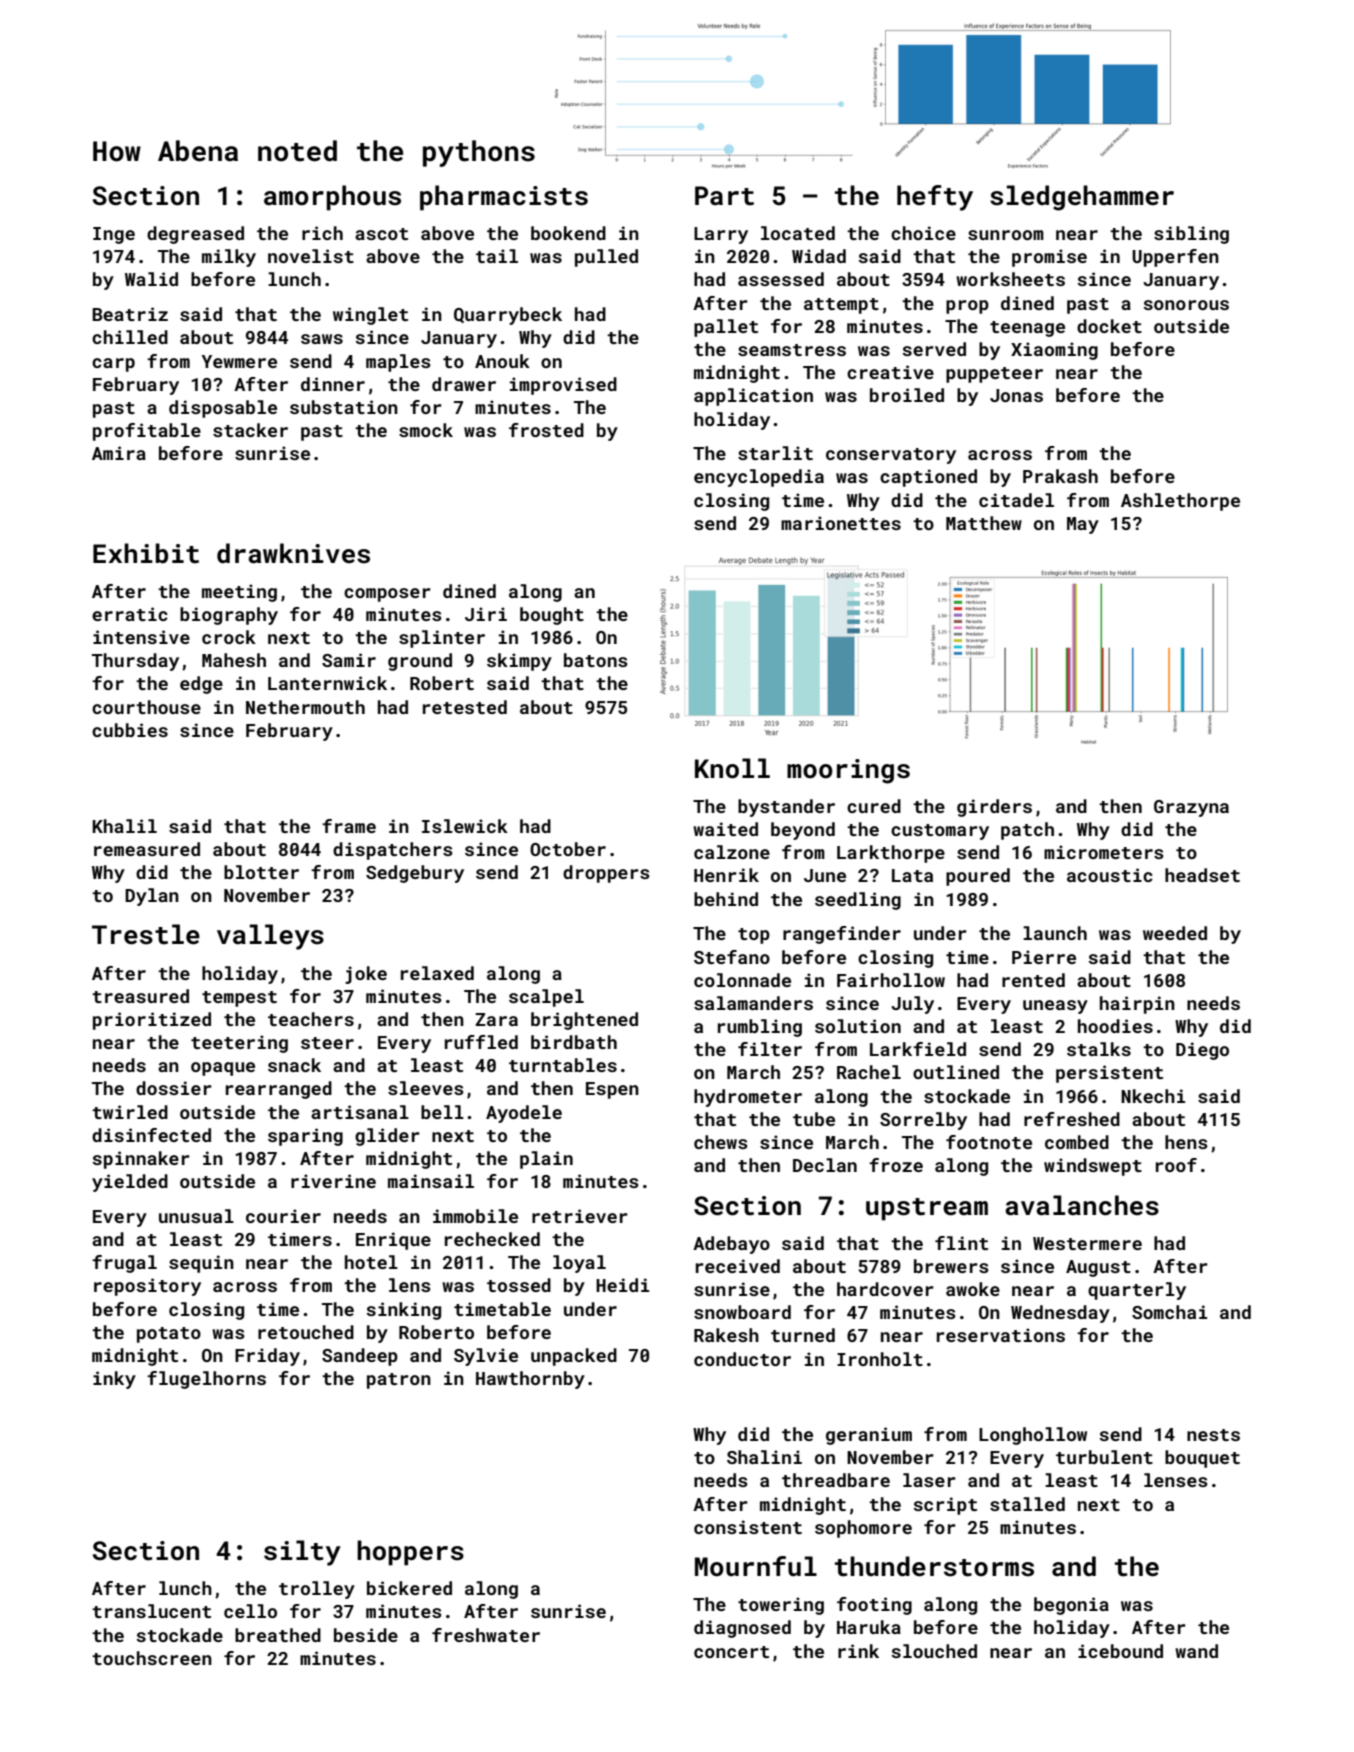  I want to click on flint, so click(961, 1243).
